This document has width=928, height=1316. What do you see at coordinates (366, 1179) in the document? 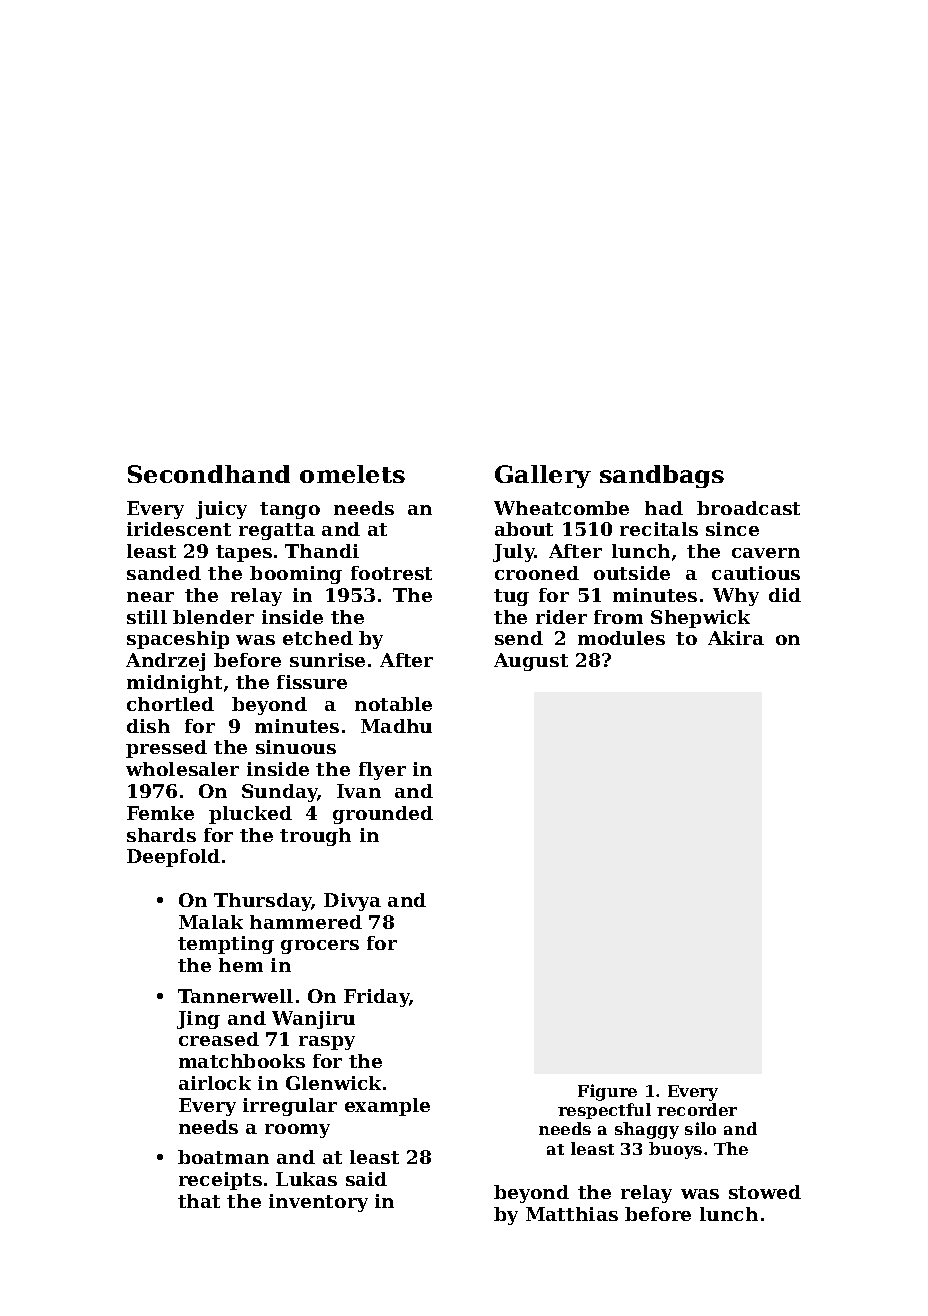
I see `said` at bounding box center [366, 1179].
